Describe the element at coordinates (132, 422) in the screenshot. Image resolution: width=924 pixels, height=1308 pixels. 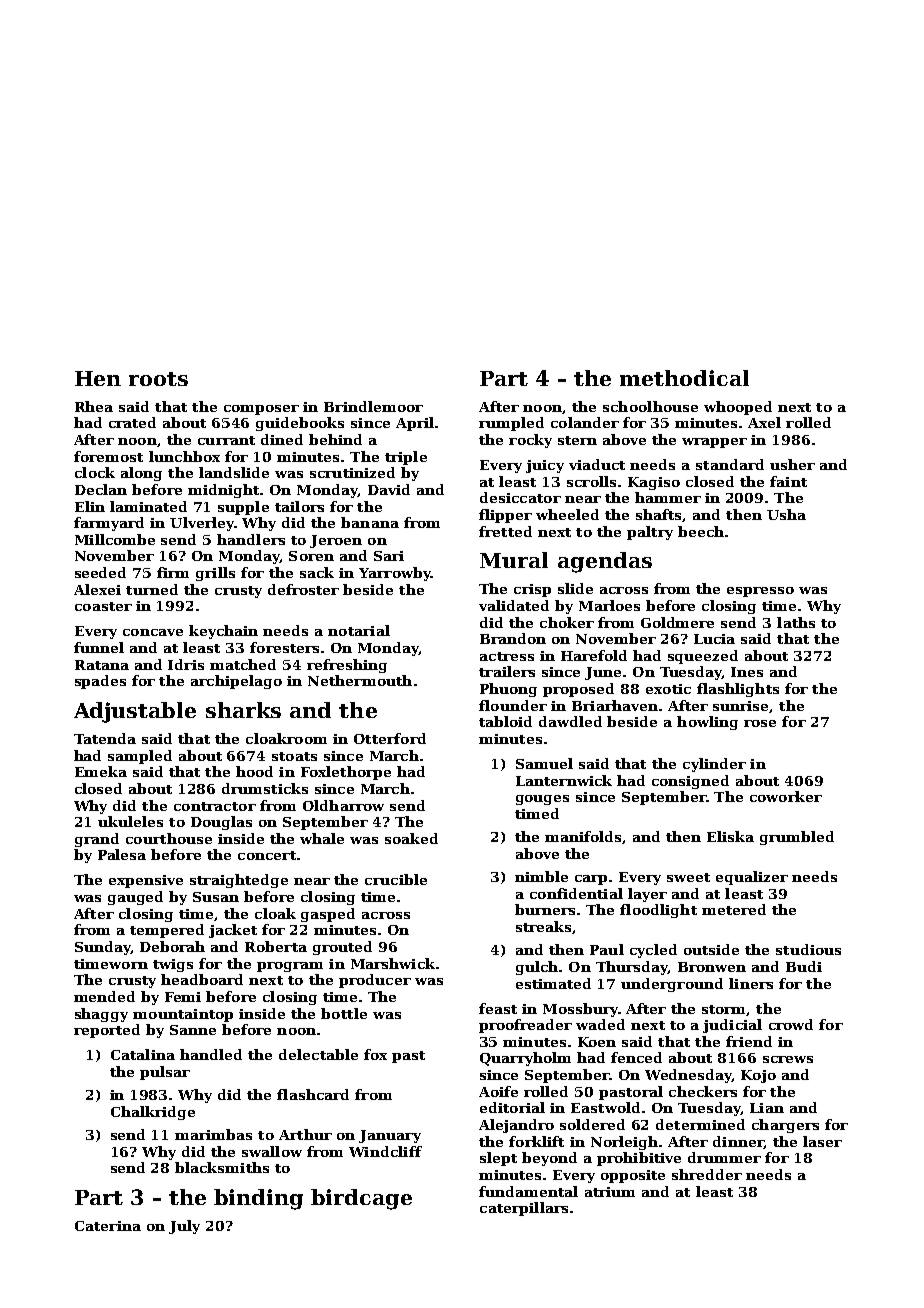
I see `crated` at that location.
